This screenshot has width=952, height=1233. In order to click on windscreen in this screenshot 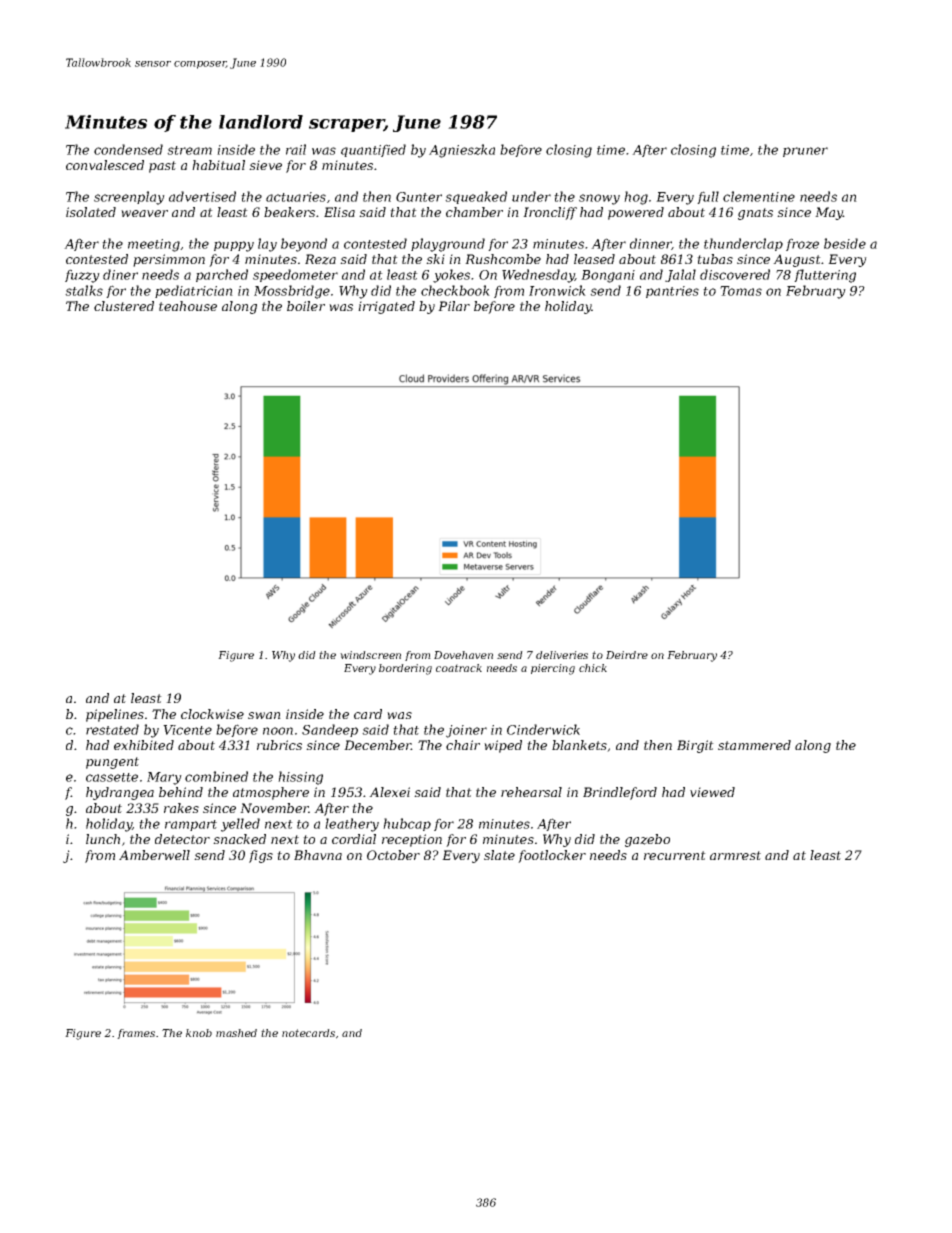, I will do `click(370, 655)`.
